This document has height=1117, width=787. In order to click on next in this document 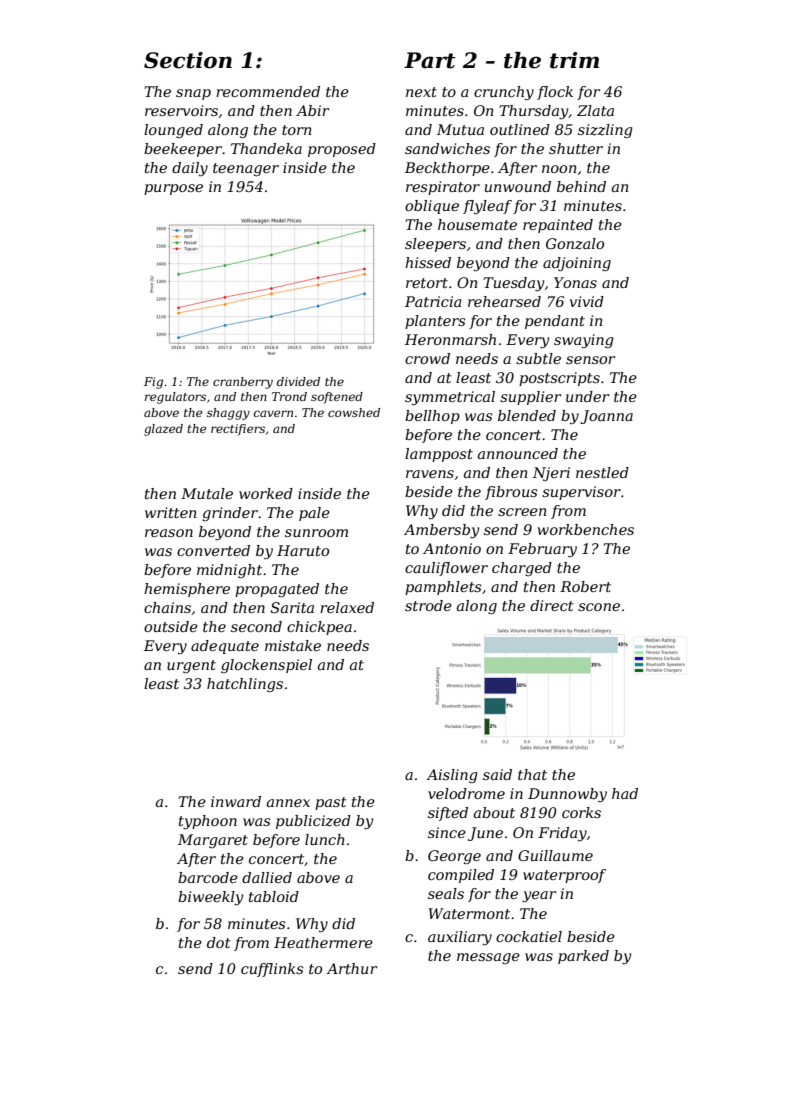, I will do `click(421, 92)`.
